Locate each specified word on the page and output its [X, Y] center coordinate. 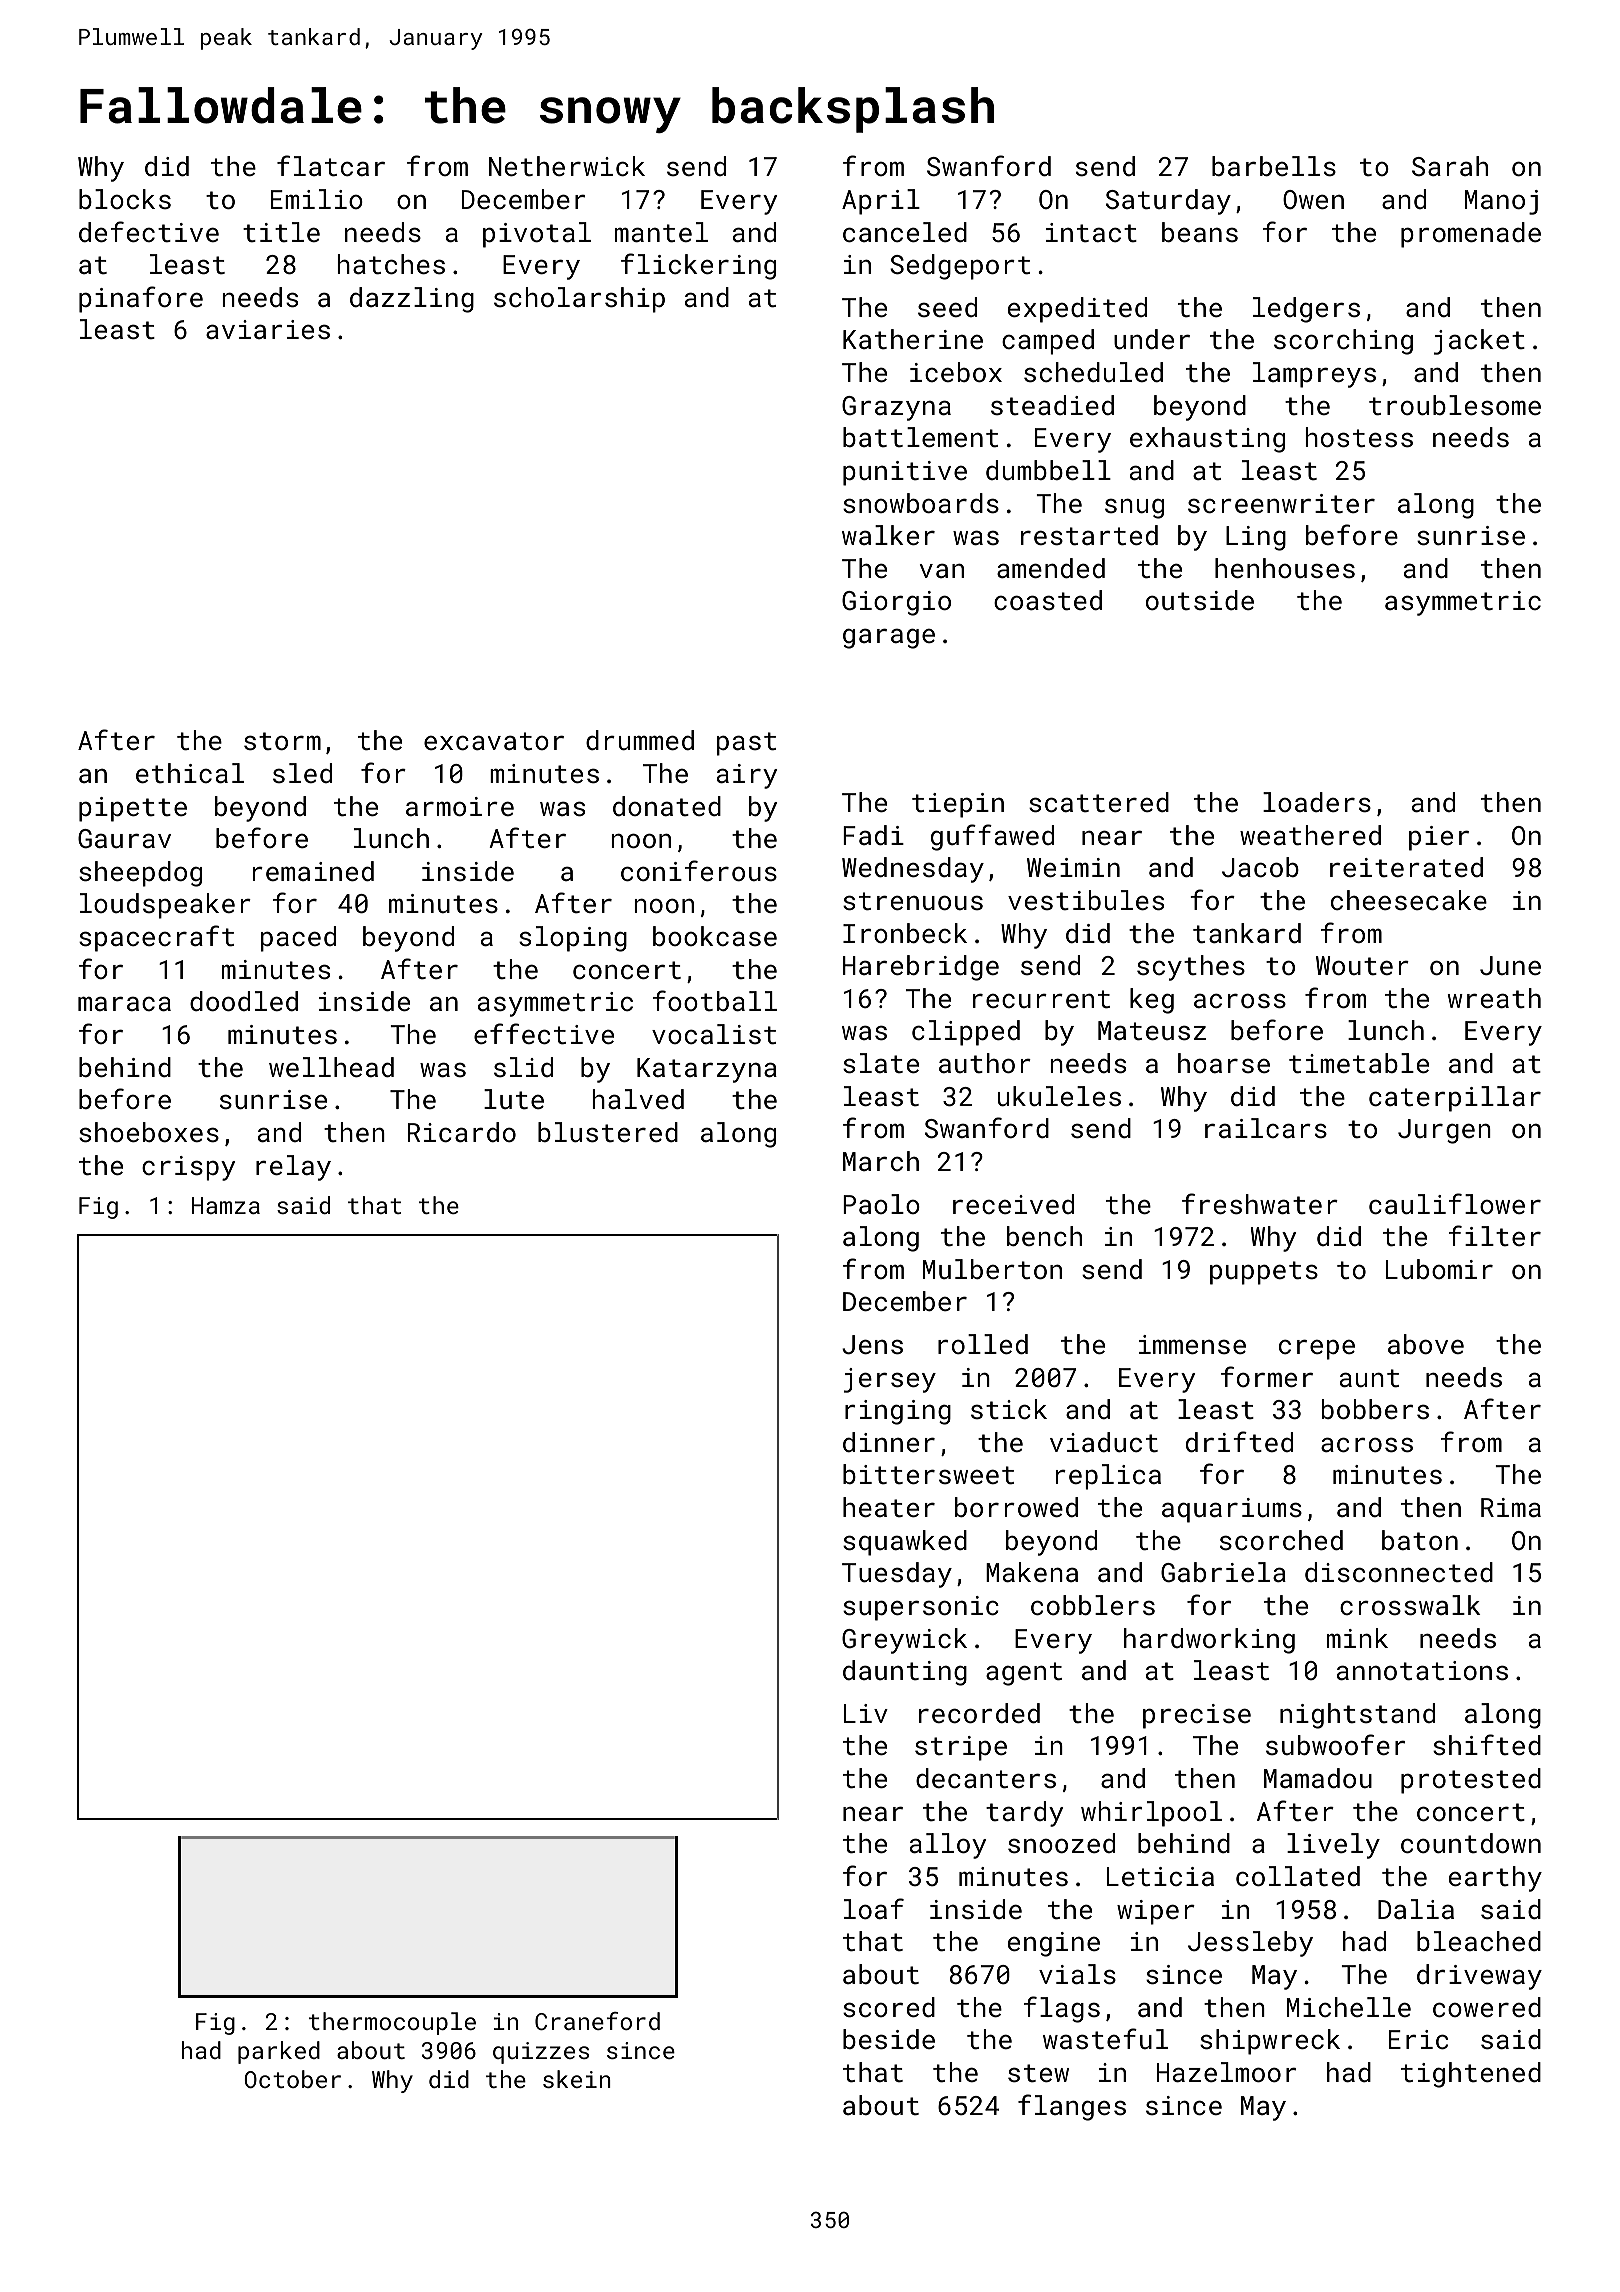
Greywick [904, 1641]
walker [888, 535]
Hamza [226, 1205]
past [746, 744]
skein [577, 2079]
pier [1439, 838]
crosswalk [1410, 1605]
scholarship [579, 300]
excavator [494, 741]
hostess [1359, 437]
